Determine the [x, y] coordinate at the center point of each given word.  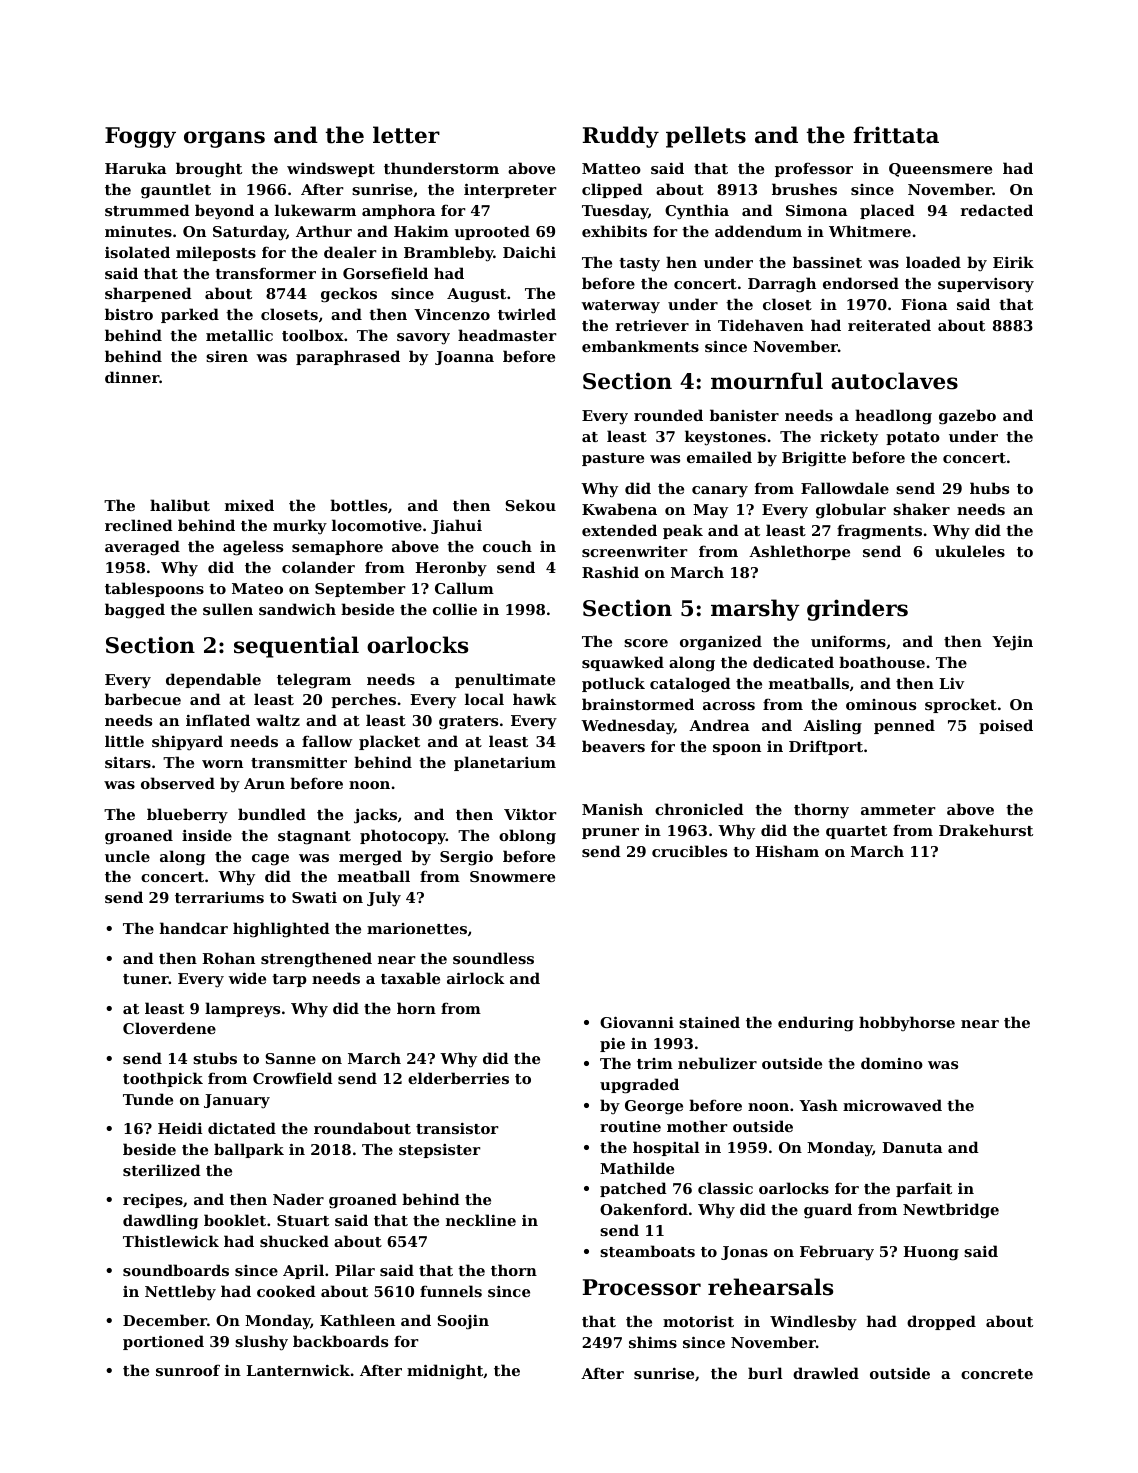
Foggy [140, 137]
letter [406, 135]
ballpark [249, 1150]
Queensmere [940, 170]
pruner [610, 833]
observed [178, 783]
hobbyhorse [907, 1023]
